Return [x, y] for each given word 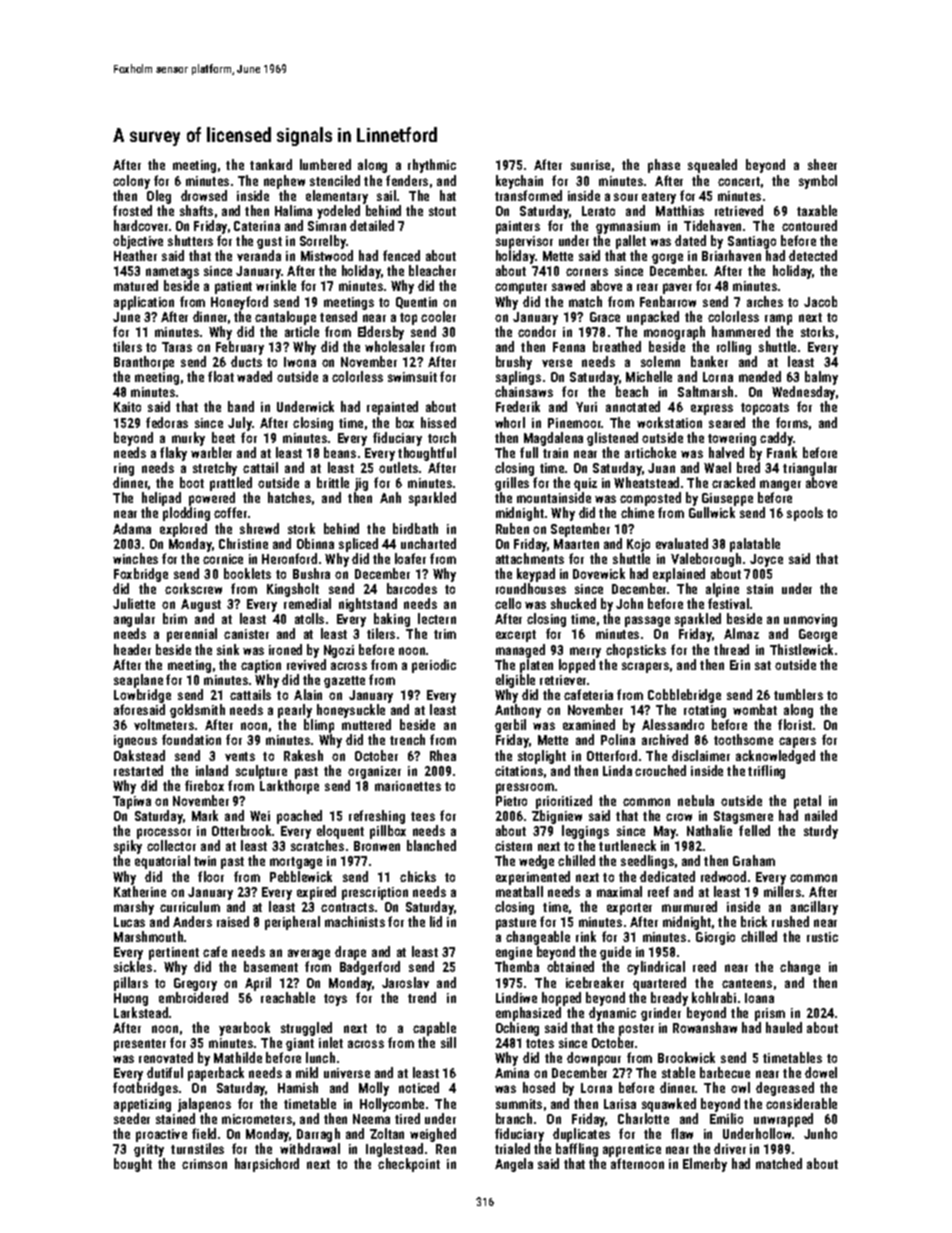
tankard [271, 164]
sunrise [590, 165]
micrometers [257, 1119]
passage [647, 621]
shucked [573, 603]
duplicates [581, 1135]
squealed [712, 166]
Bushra [311, 573]
